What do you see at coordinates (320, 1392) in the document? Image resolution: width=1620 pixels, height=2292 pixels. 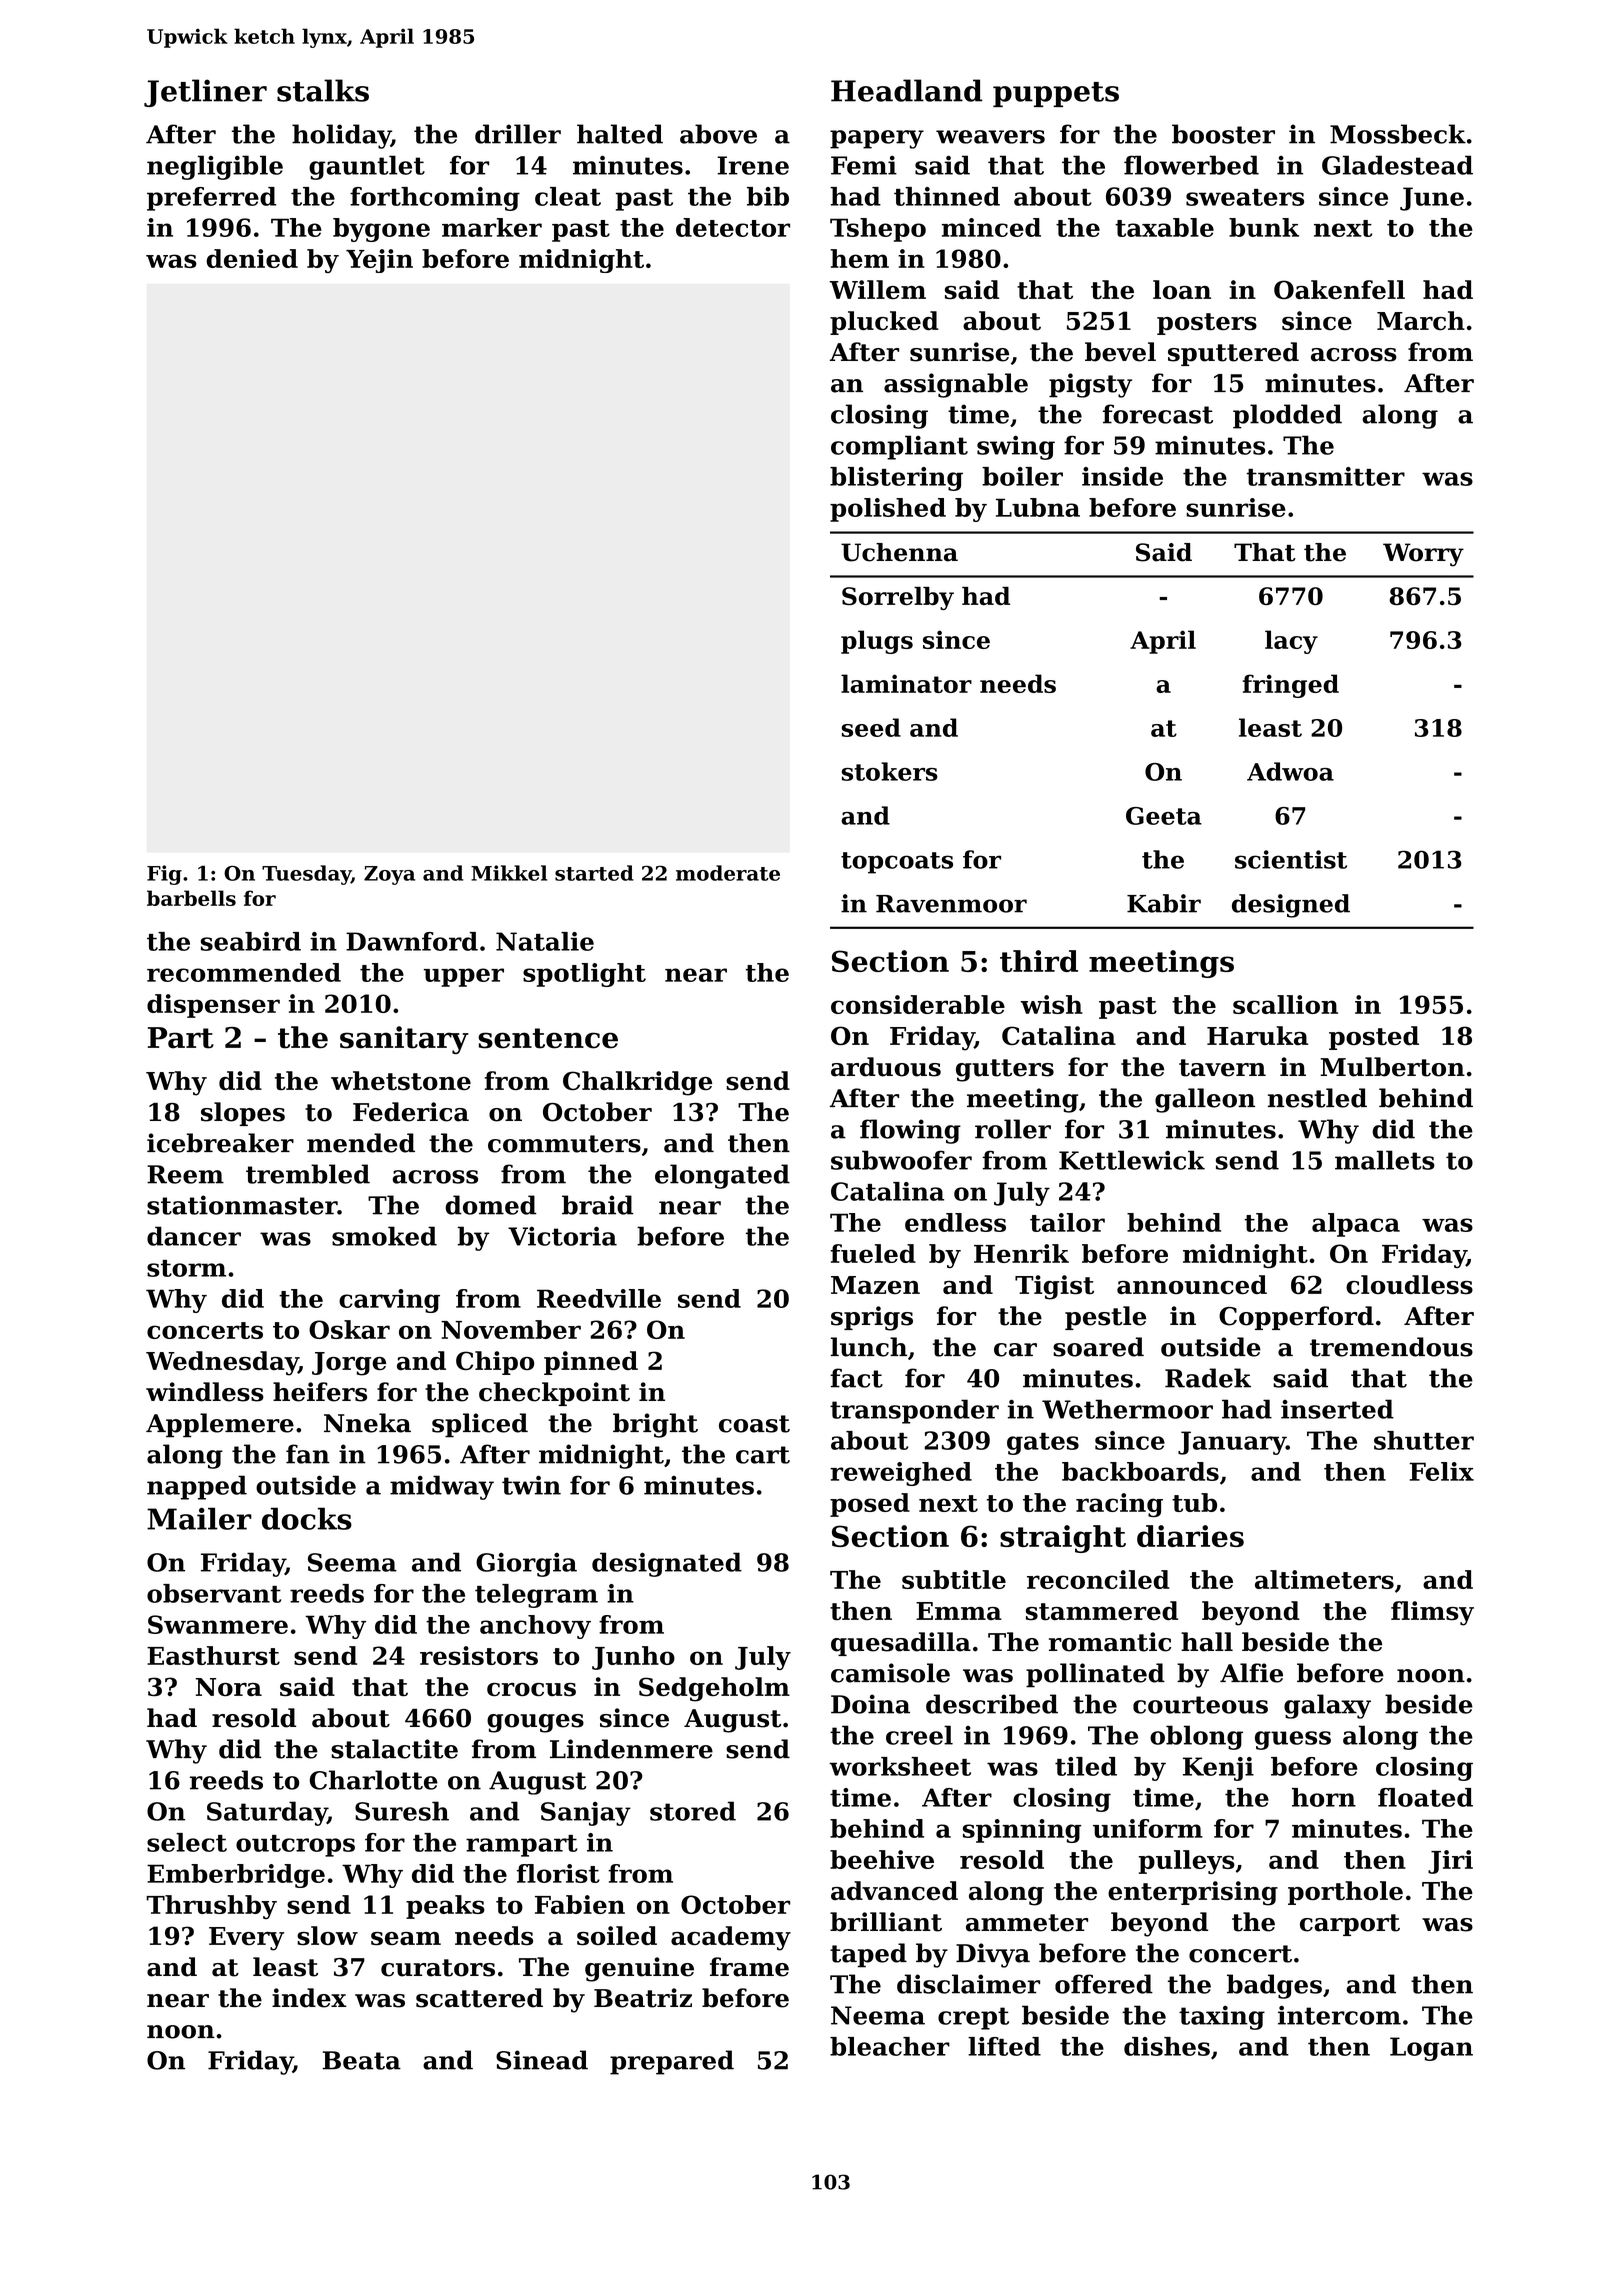 I see `heifers` at bounding box center [320, 1392].
